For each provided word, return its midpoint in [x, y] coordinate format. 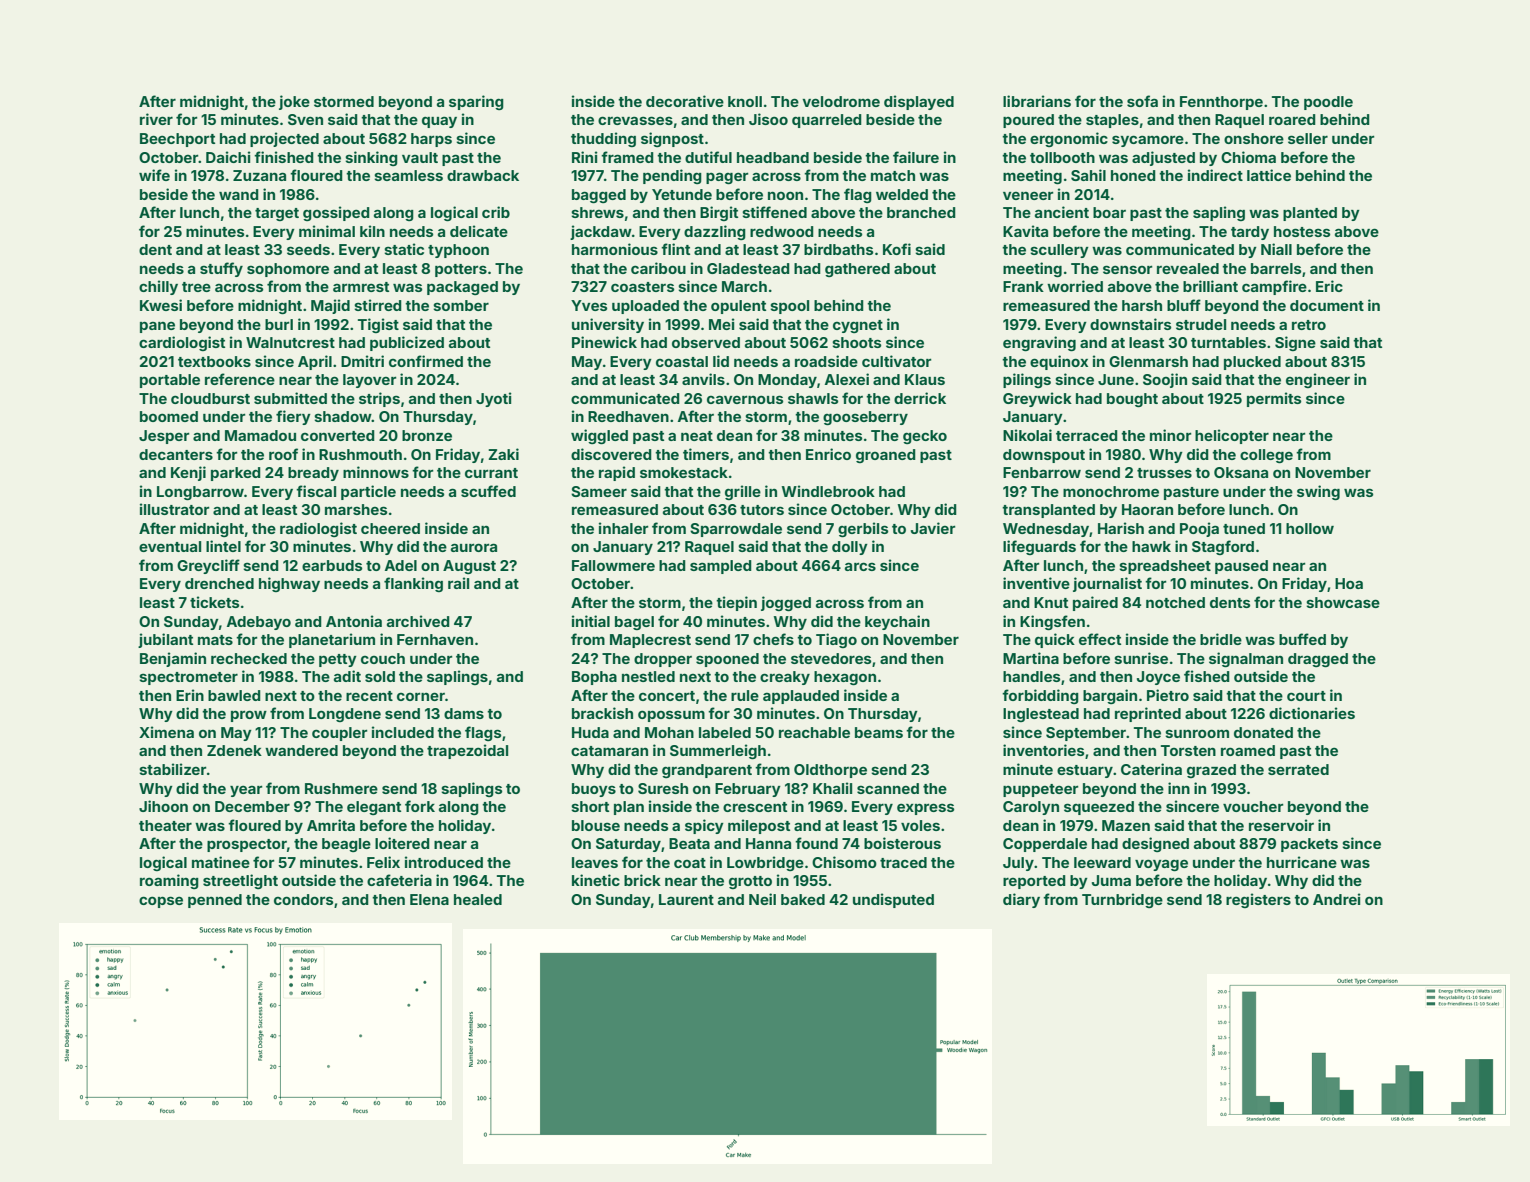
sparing [476, 102]
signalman [1246, 659]
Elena [429, 899]
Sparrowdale [736, 530]
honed [1133, 175]
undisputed [893, 900]
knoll [745, 101]
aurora [474, 547]
